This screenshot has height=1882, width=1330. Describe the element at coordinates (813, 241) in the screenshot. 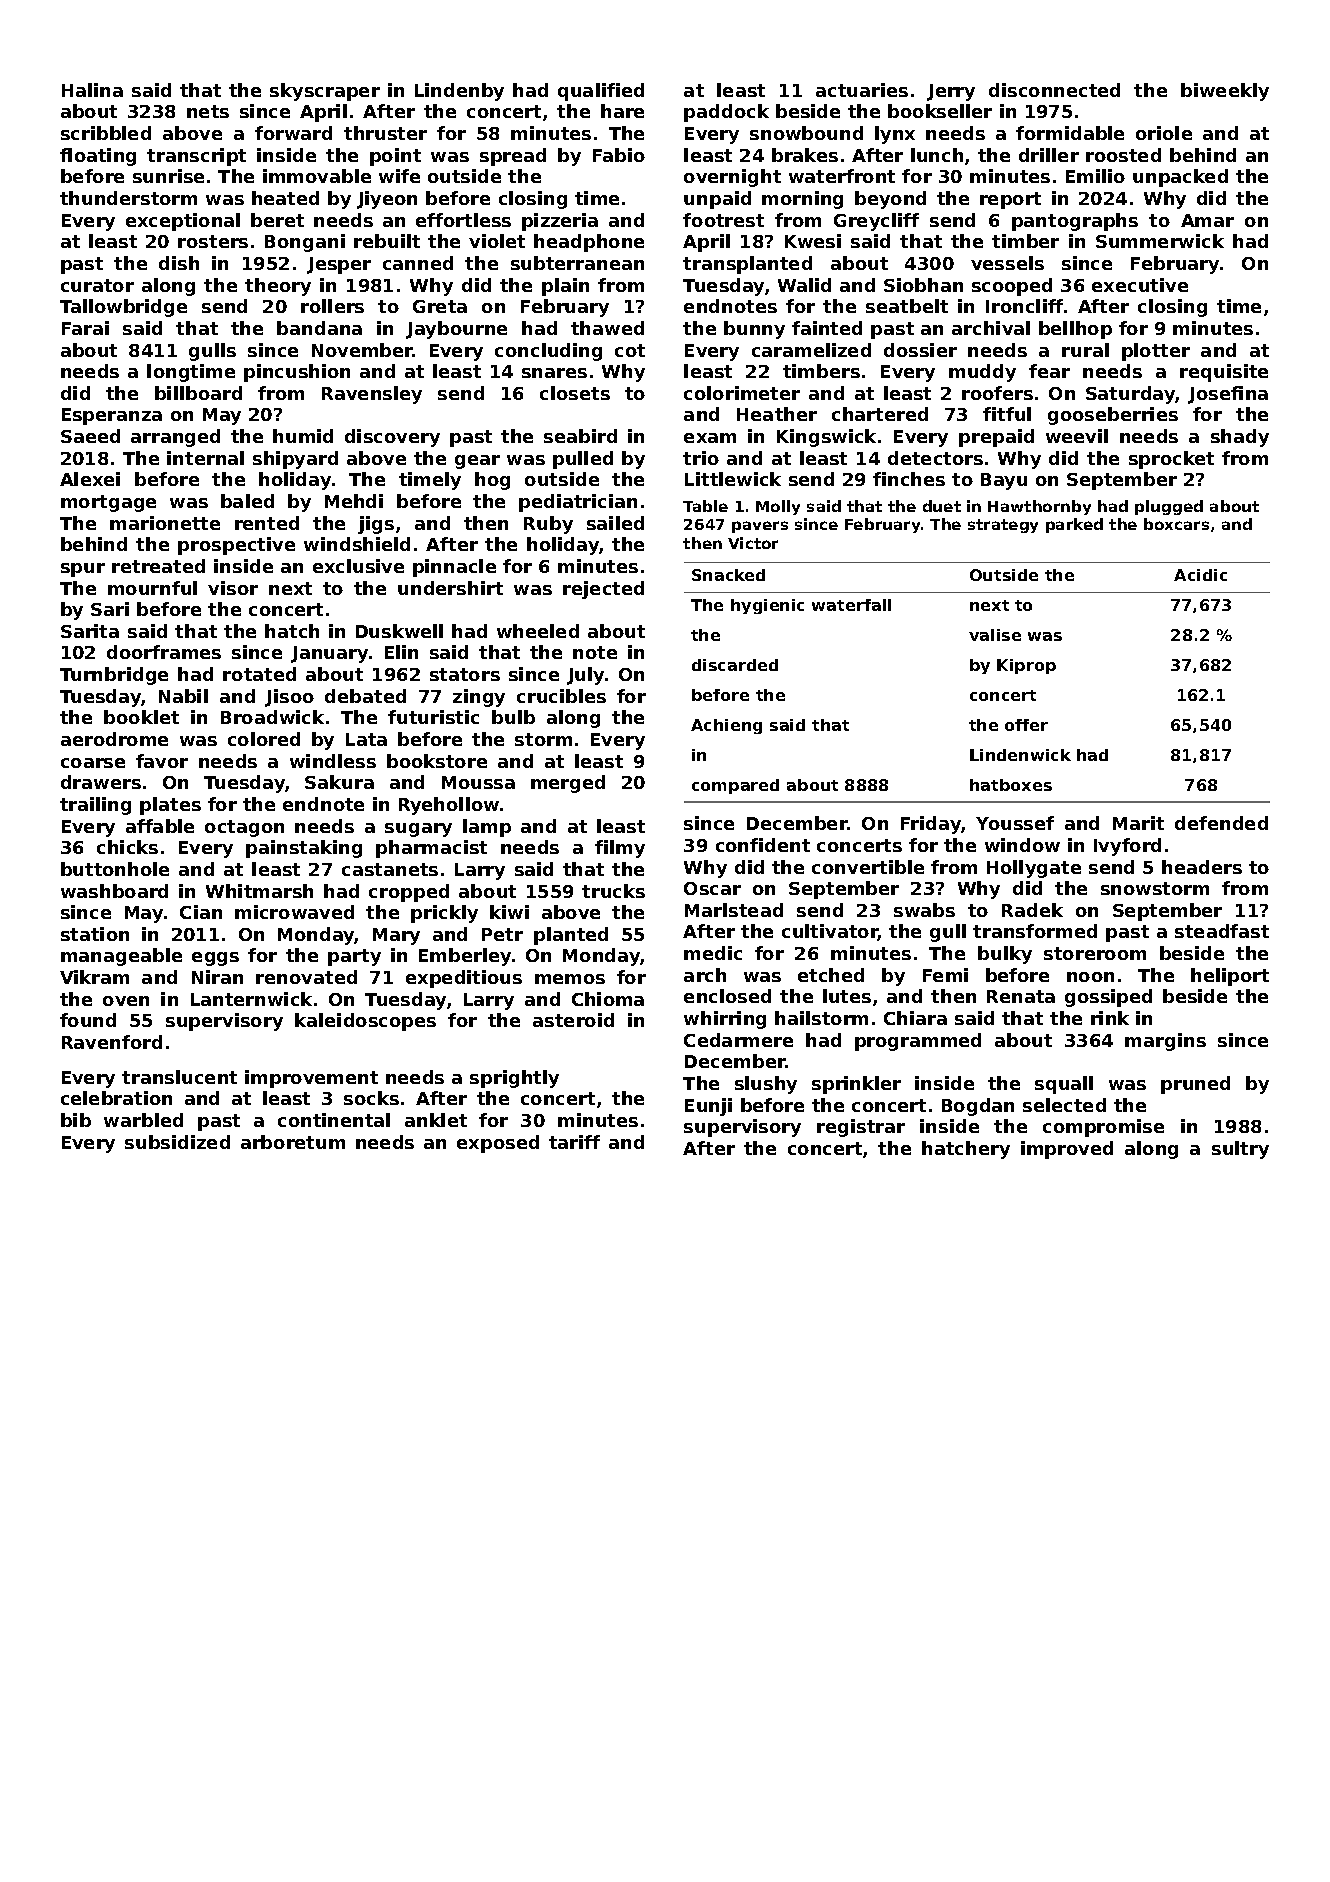

I see `Kwesi` at that location.
